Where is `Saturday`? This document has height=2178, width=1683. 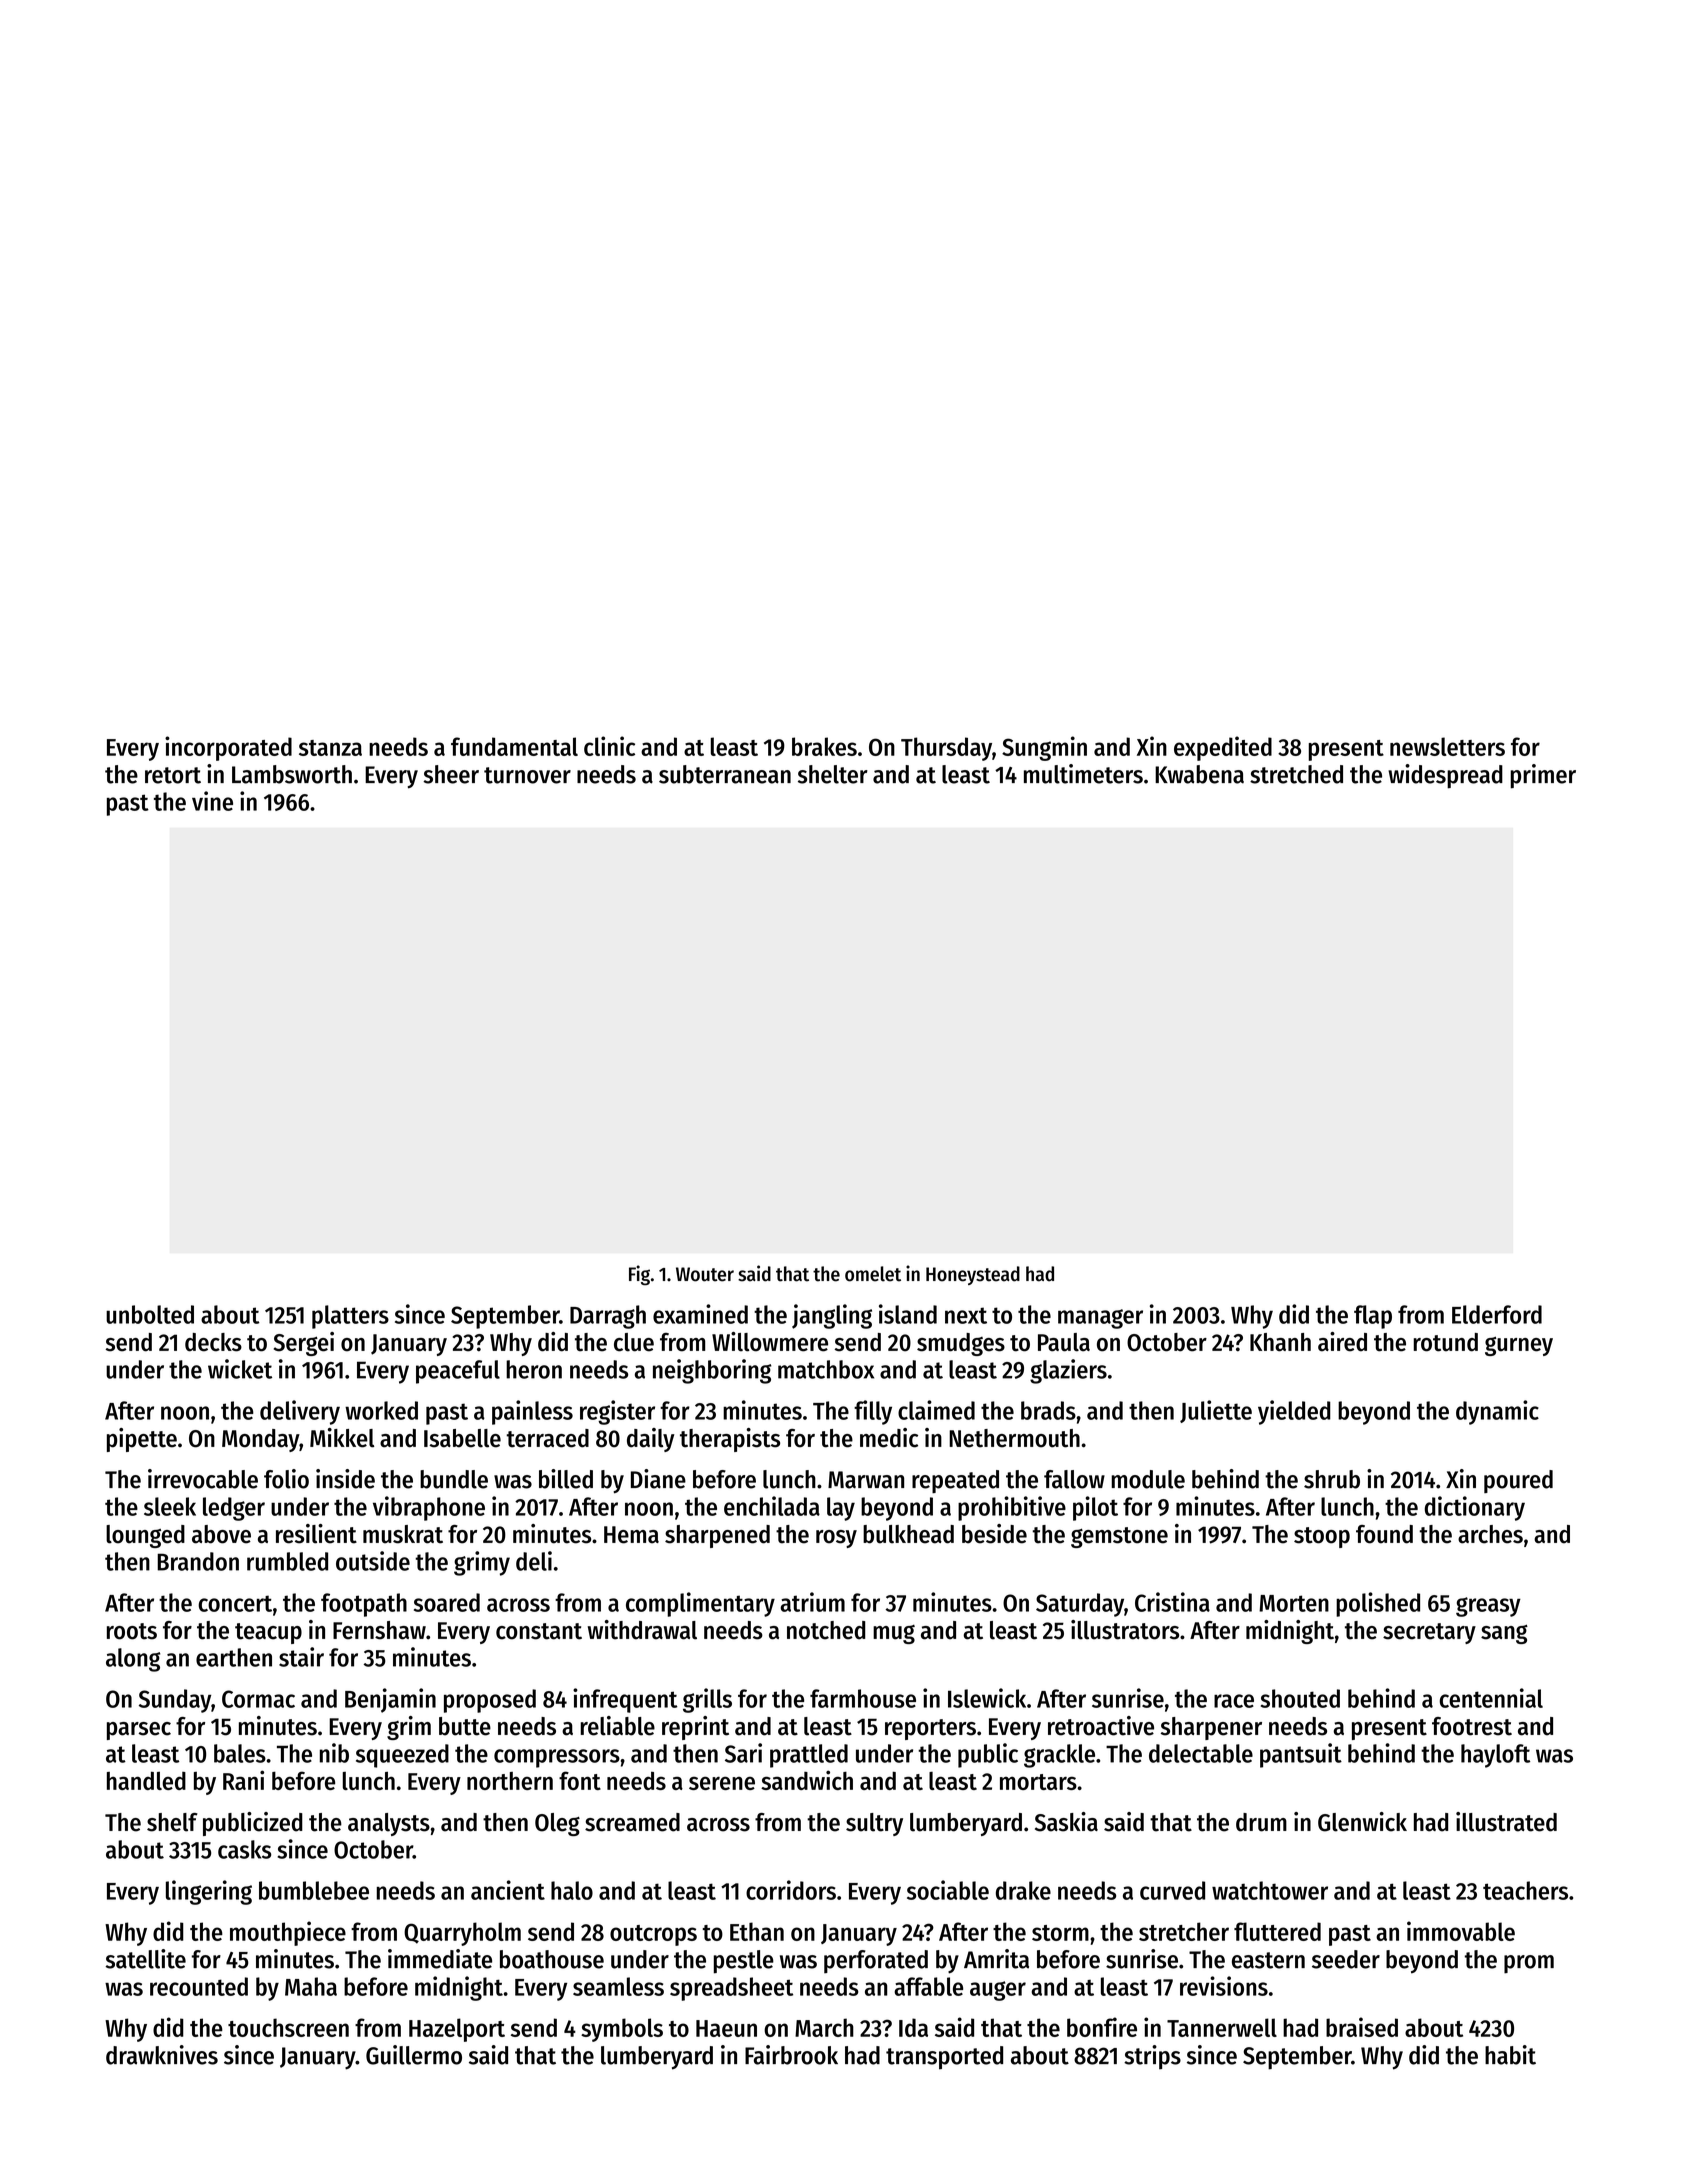
Saturday is located at coordinates (1080, 1605).
